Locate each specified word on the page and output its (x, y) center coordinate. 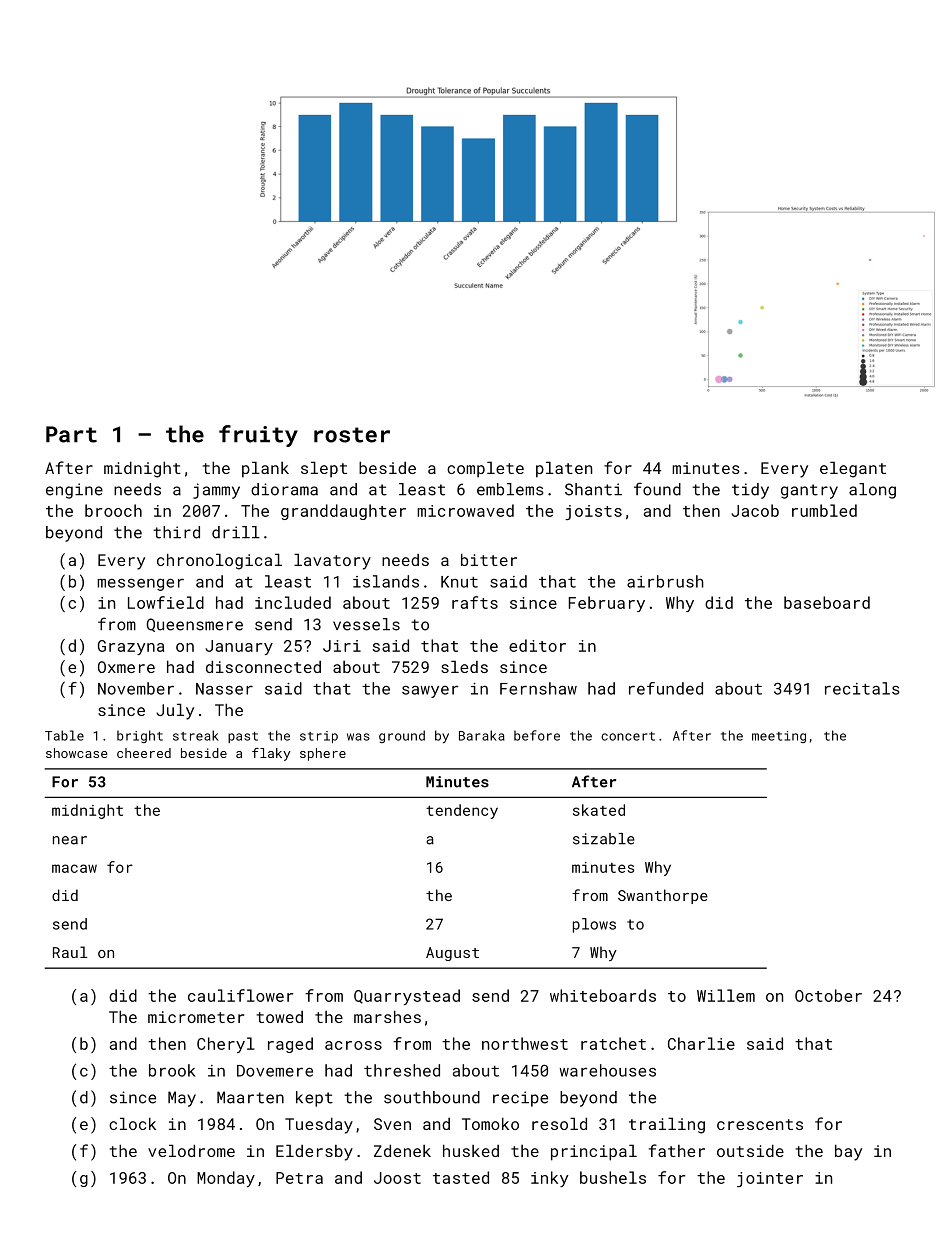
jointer (770, 1179)
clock (132, 1123)
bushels (613, 1177)
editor (537, 645)
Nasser (224, 689)
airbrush (665, 581)
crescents (760, 1124)
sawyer (430, 691)
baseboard (827, 602)
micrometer (196, 1017)
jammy (216, 491)
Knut (459, 582)
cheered (144, 753)
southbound (432, 1097)
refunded (666, 688)
